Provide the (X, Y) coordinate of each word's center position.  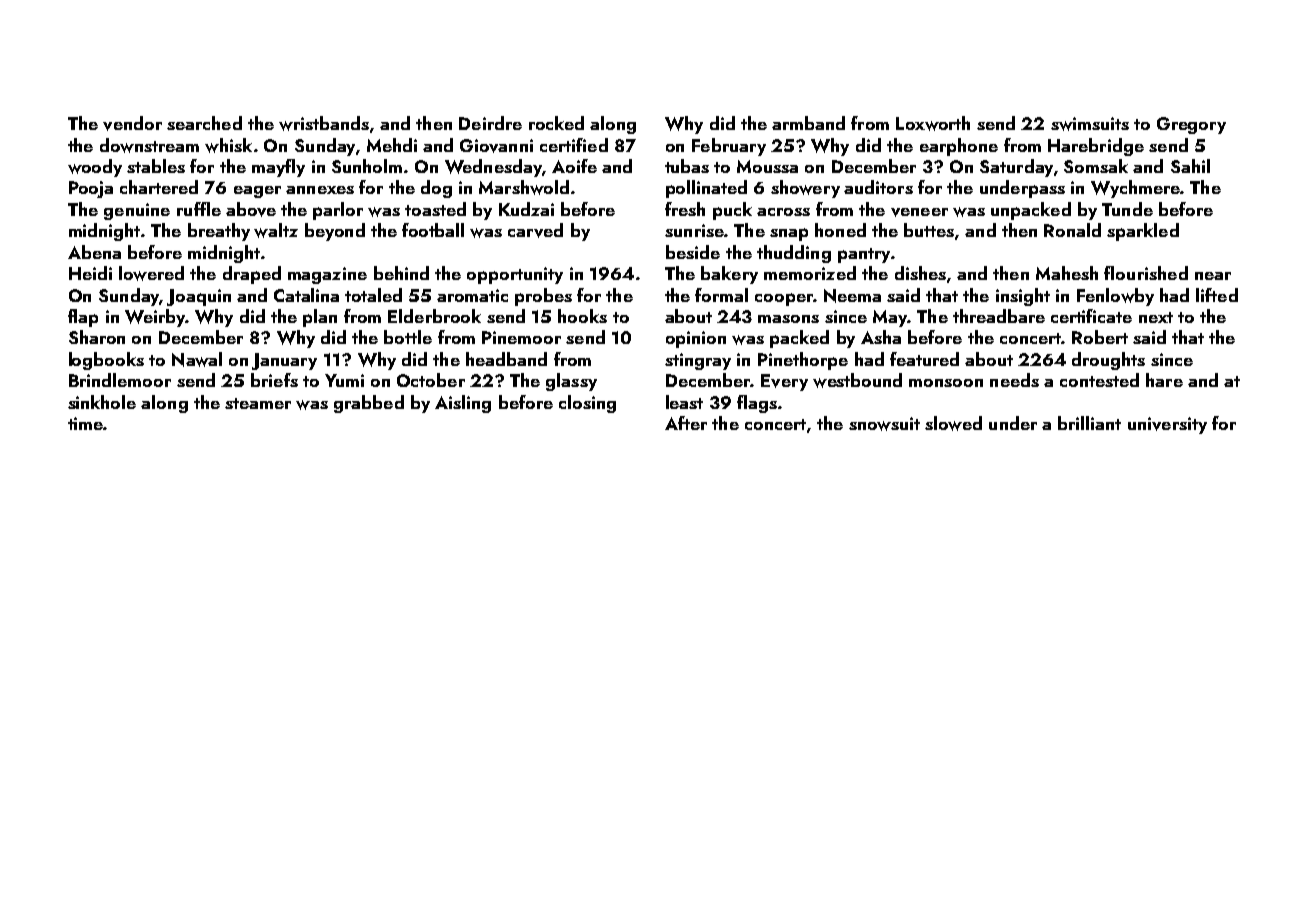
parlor (338, 211)
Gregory (1191, 125)
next (1156, 317)
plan (320, 318)
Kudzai (526, 209)
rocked (556, 123)
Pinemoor (521, 337)
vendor (132, 123)
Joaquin (199, 297)
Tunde (1127, 209)
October (431, 380)
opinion (696, 339)
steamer (258, 403)
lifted (1217, 295)
